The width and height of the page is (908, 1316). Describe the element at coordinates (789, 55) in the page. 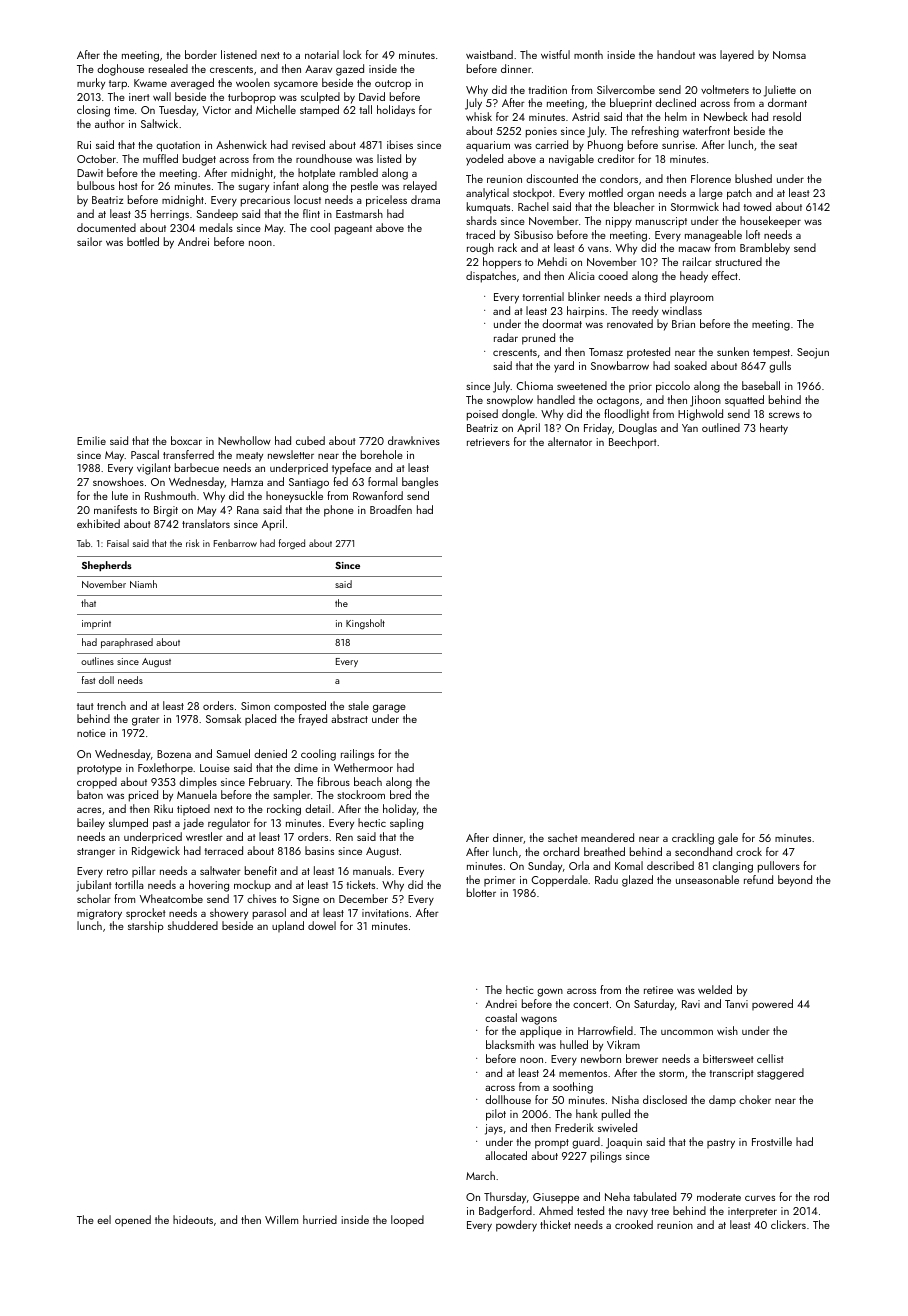

I see `Nomsa` at that location.
